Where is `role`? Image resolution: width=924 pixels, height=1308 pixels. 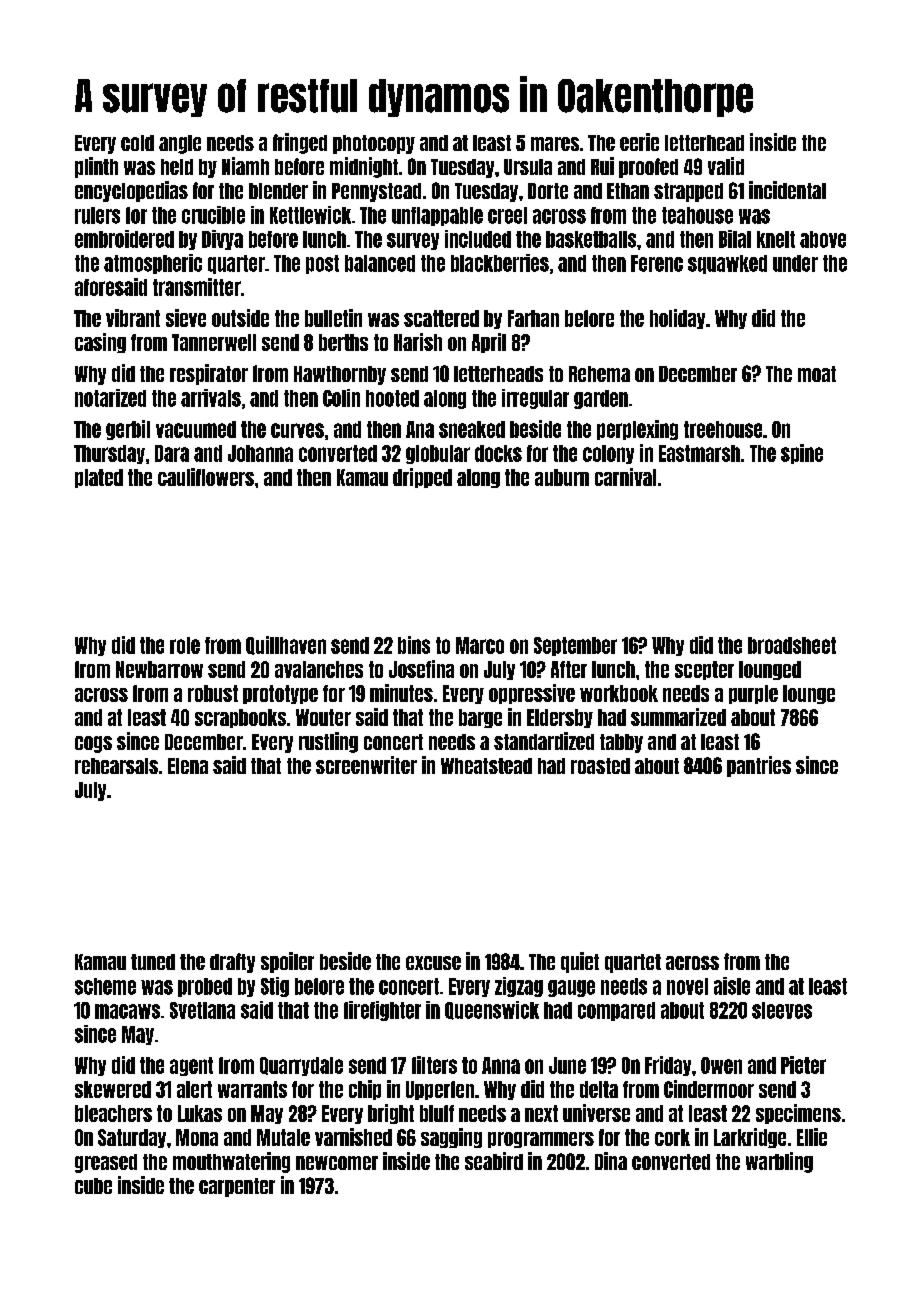 role is located at coordinates (185, 645).
